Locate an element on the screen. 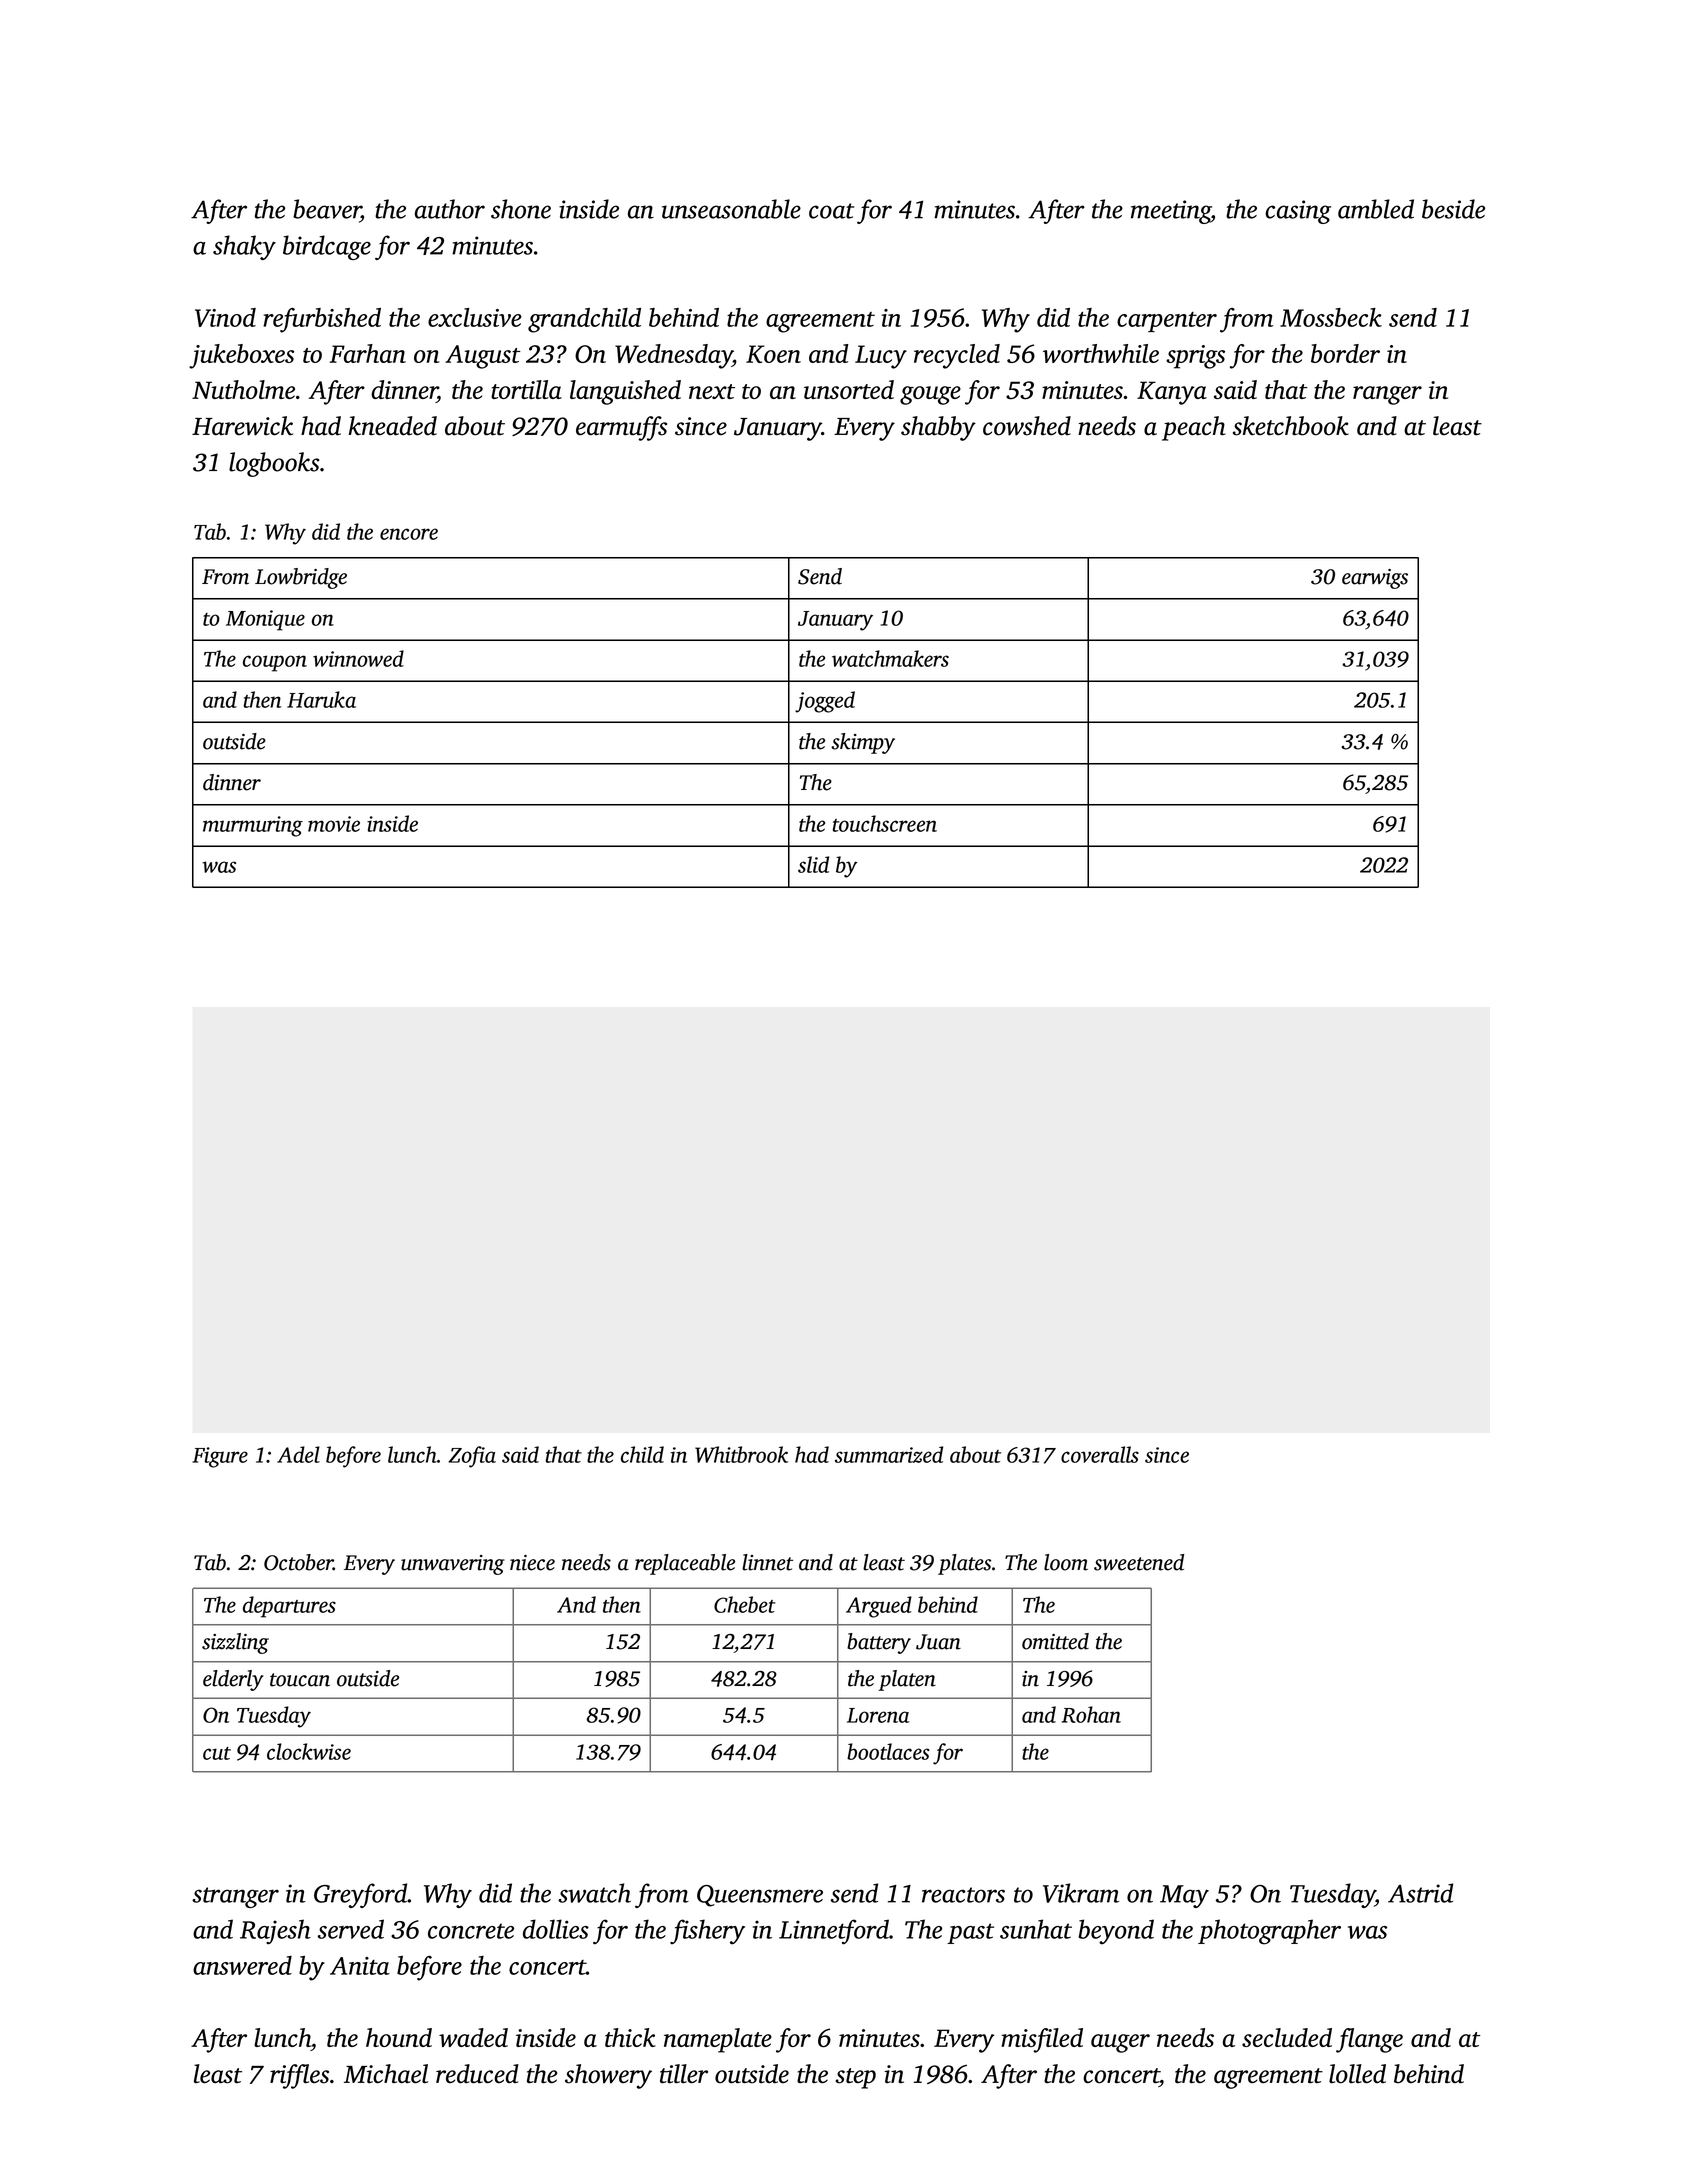 The height and width of the screenshot is (2178, 1683). movie is located at coordinates (334, 824).
